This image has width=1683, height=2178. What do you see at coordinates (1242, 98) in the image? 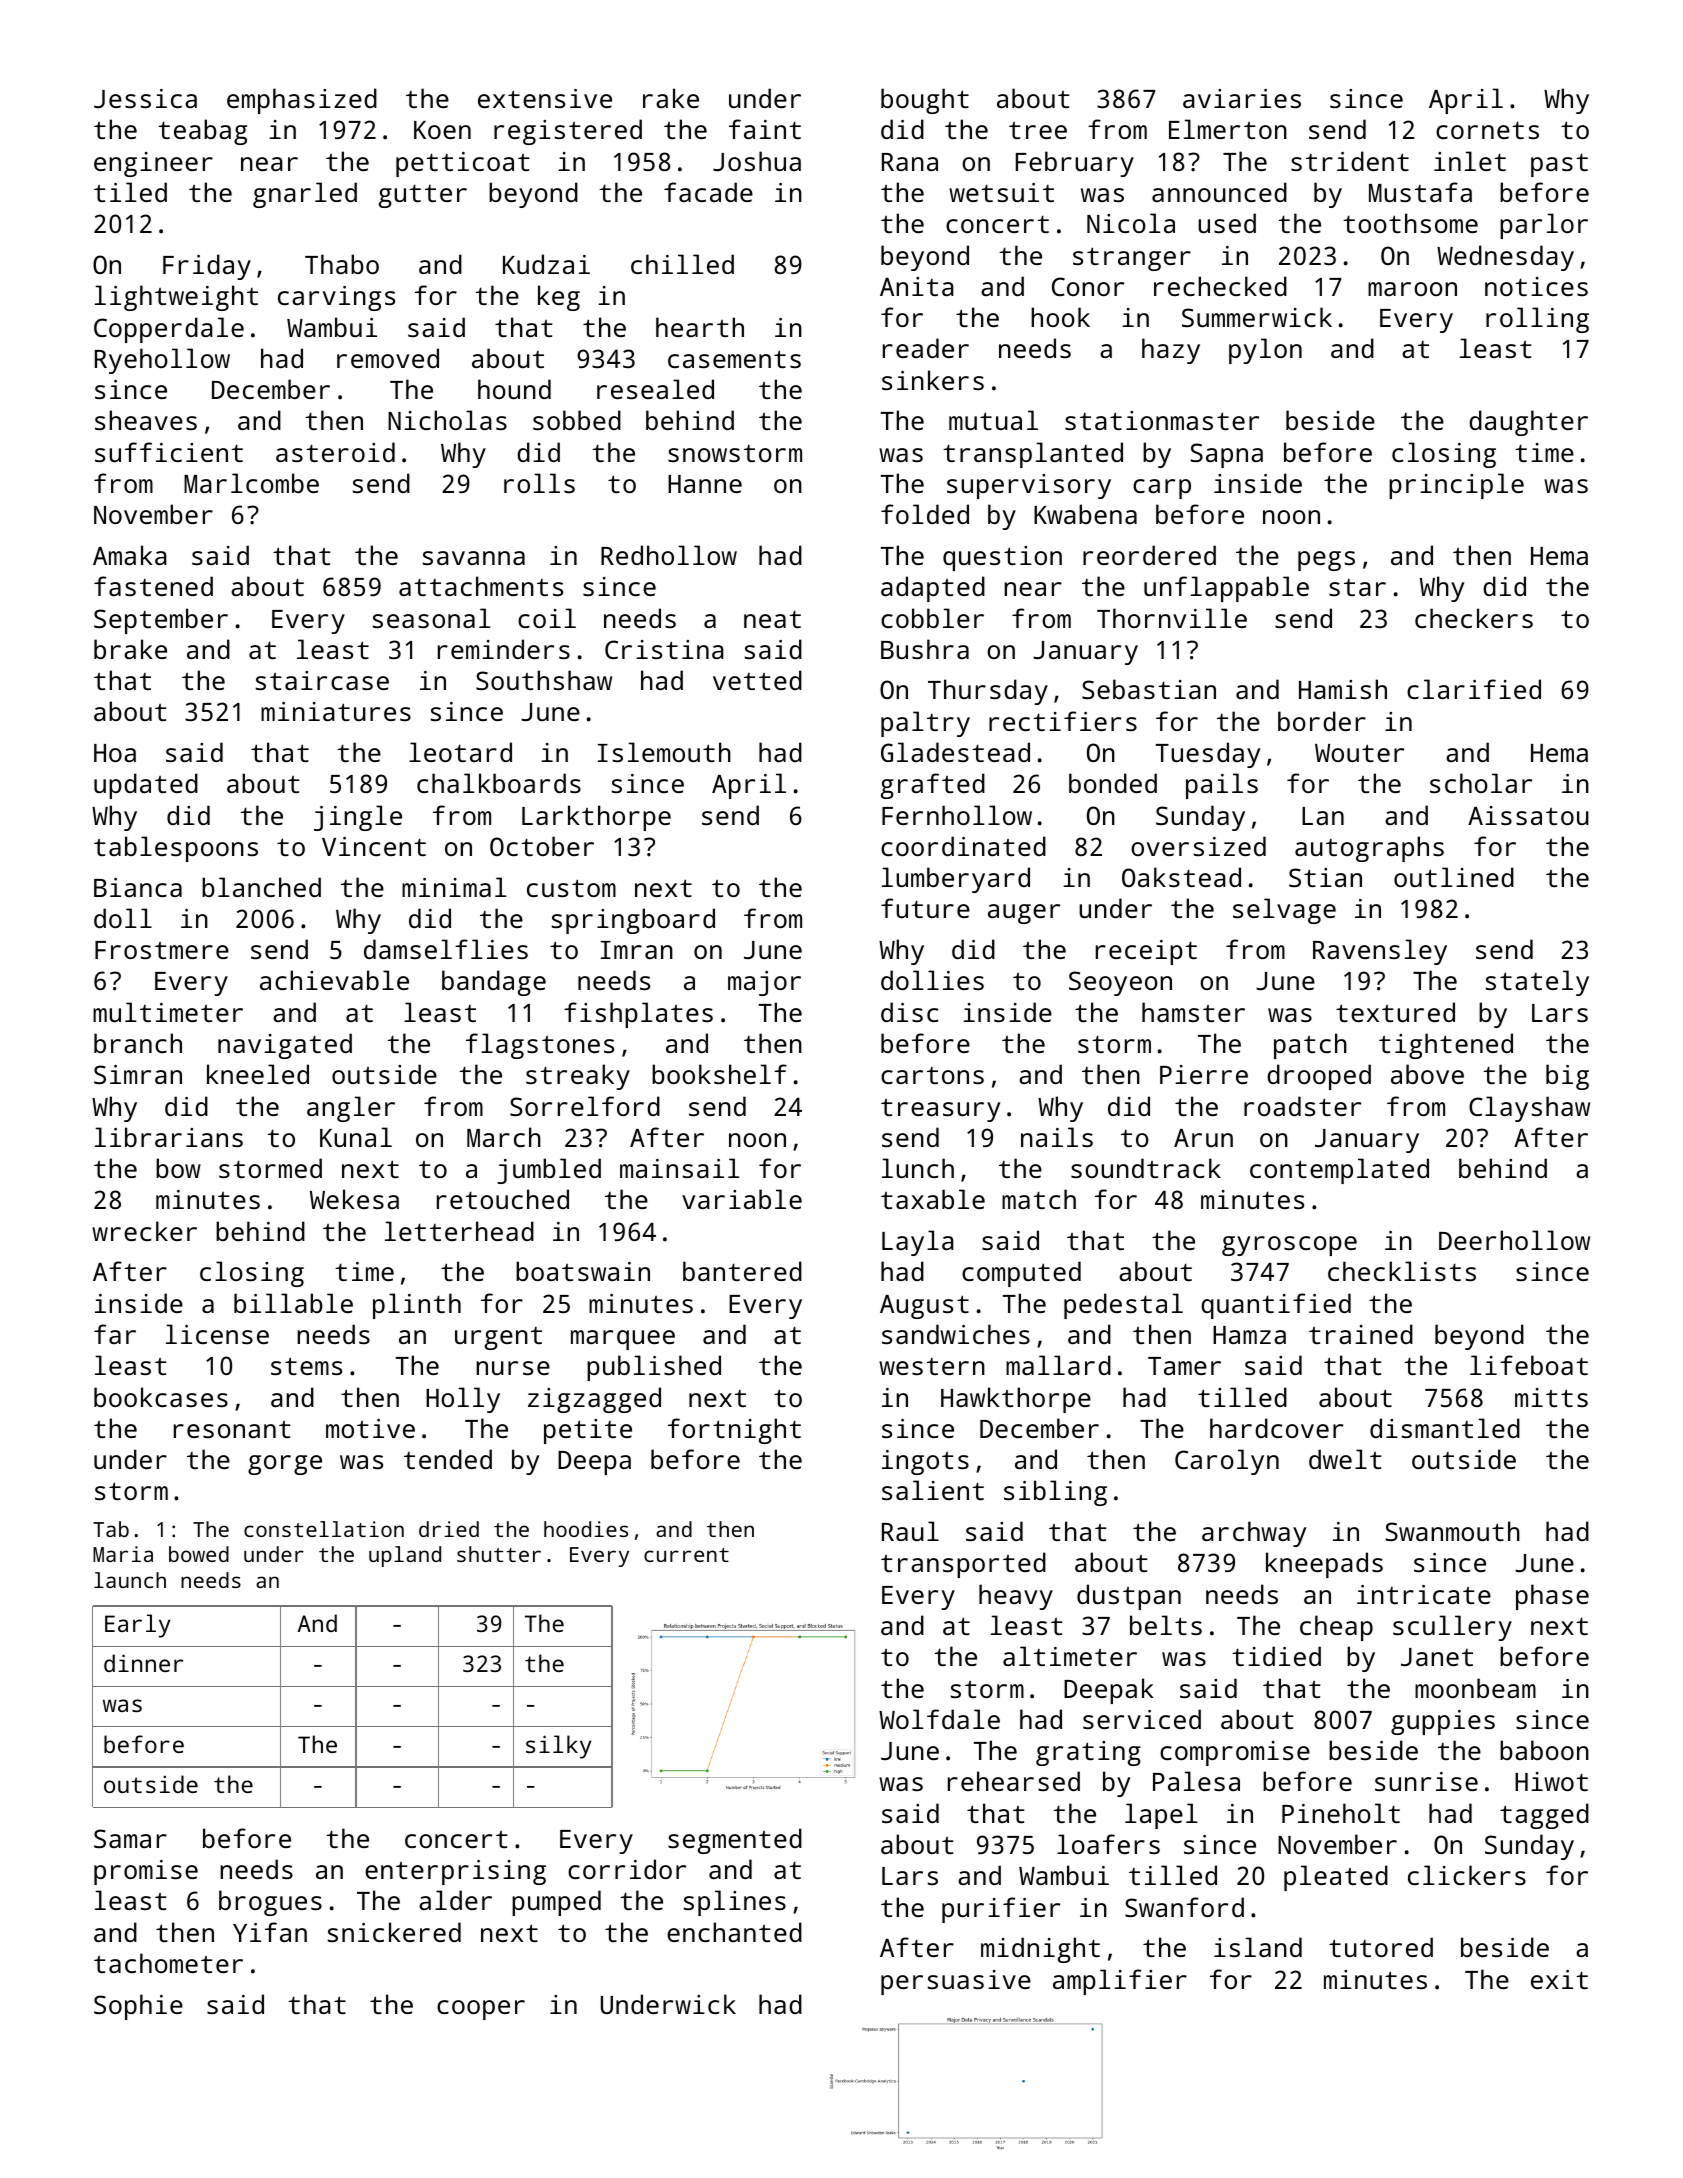
I see `aviaries` at bounding box center [1242, 98].
